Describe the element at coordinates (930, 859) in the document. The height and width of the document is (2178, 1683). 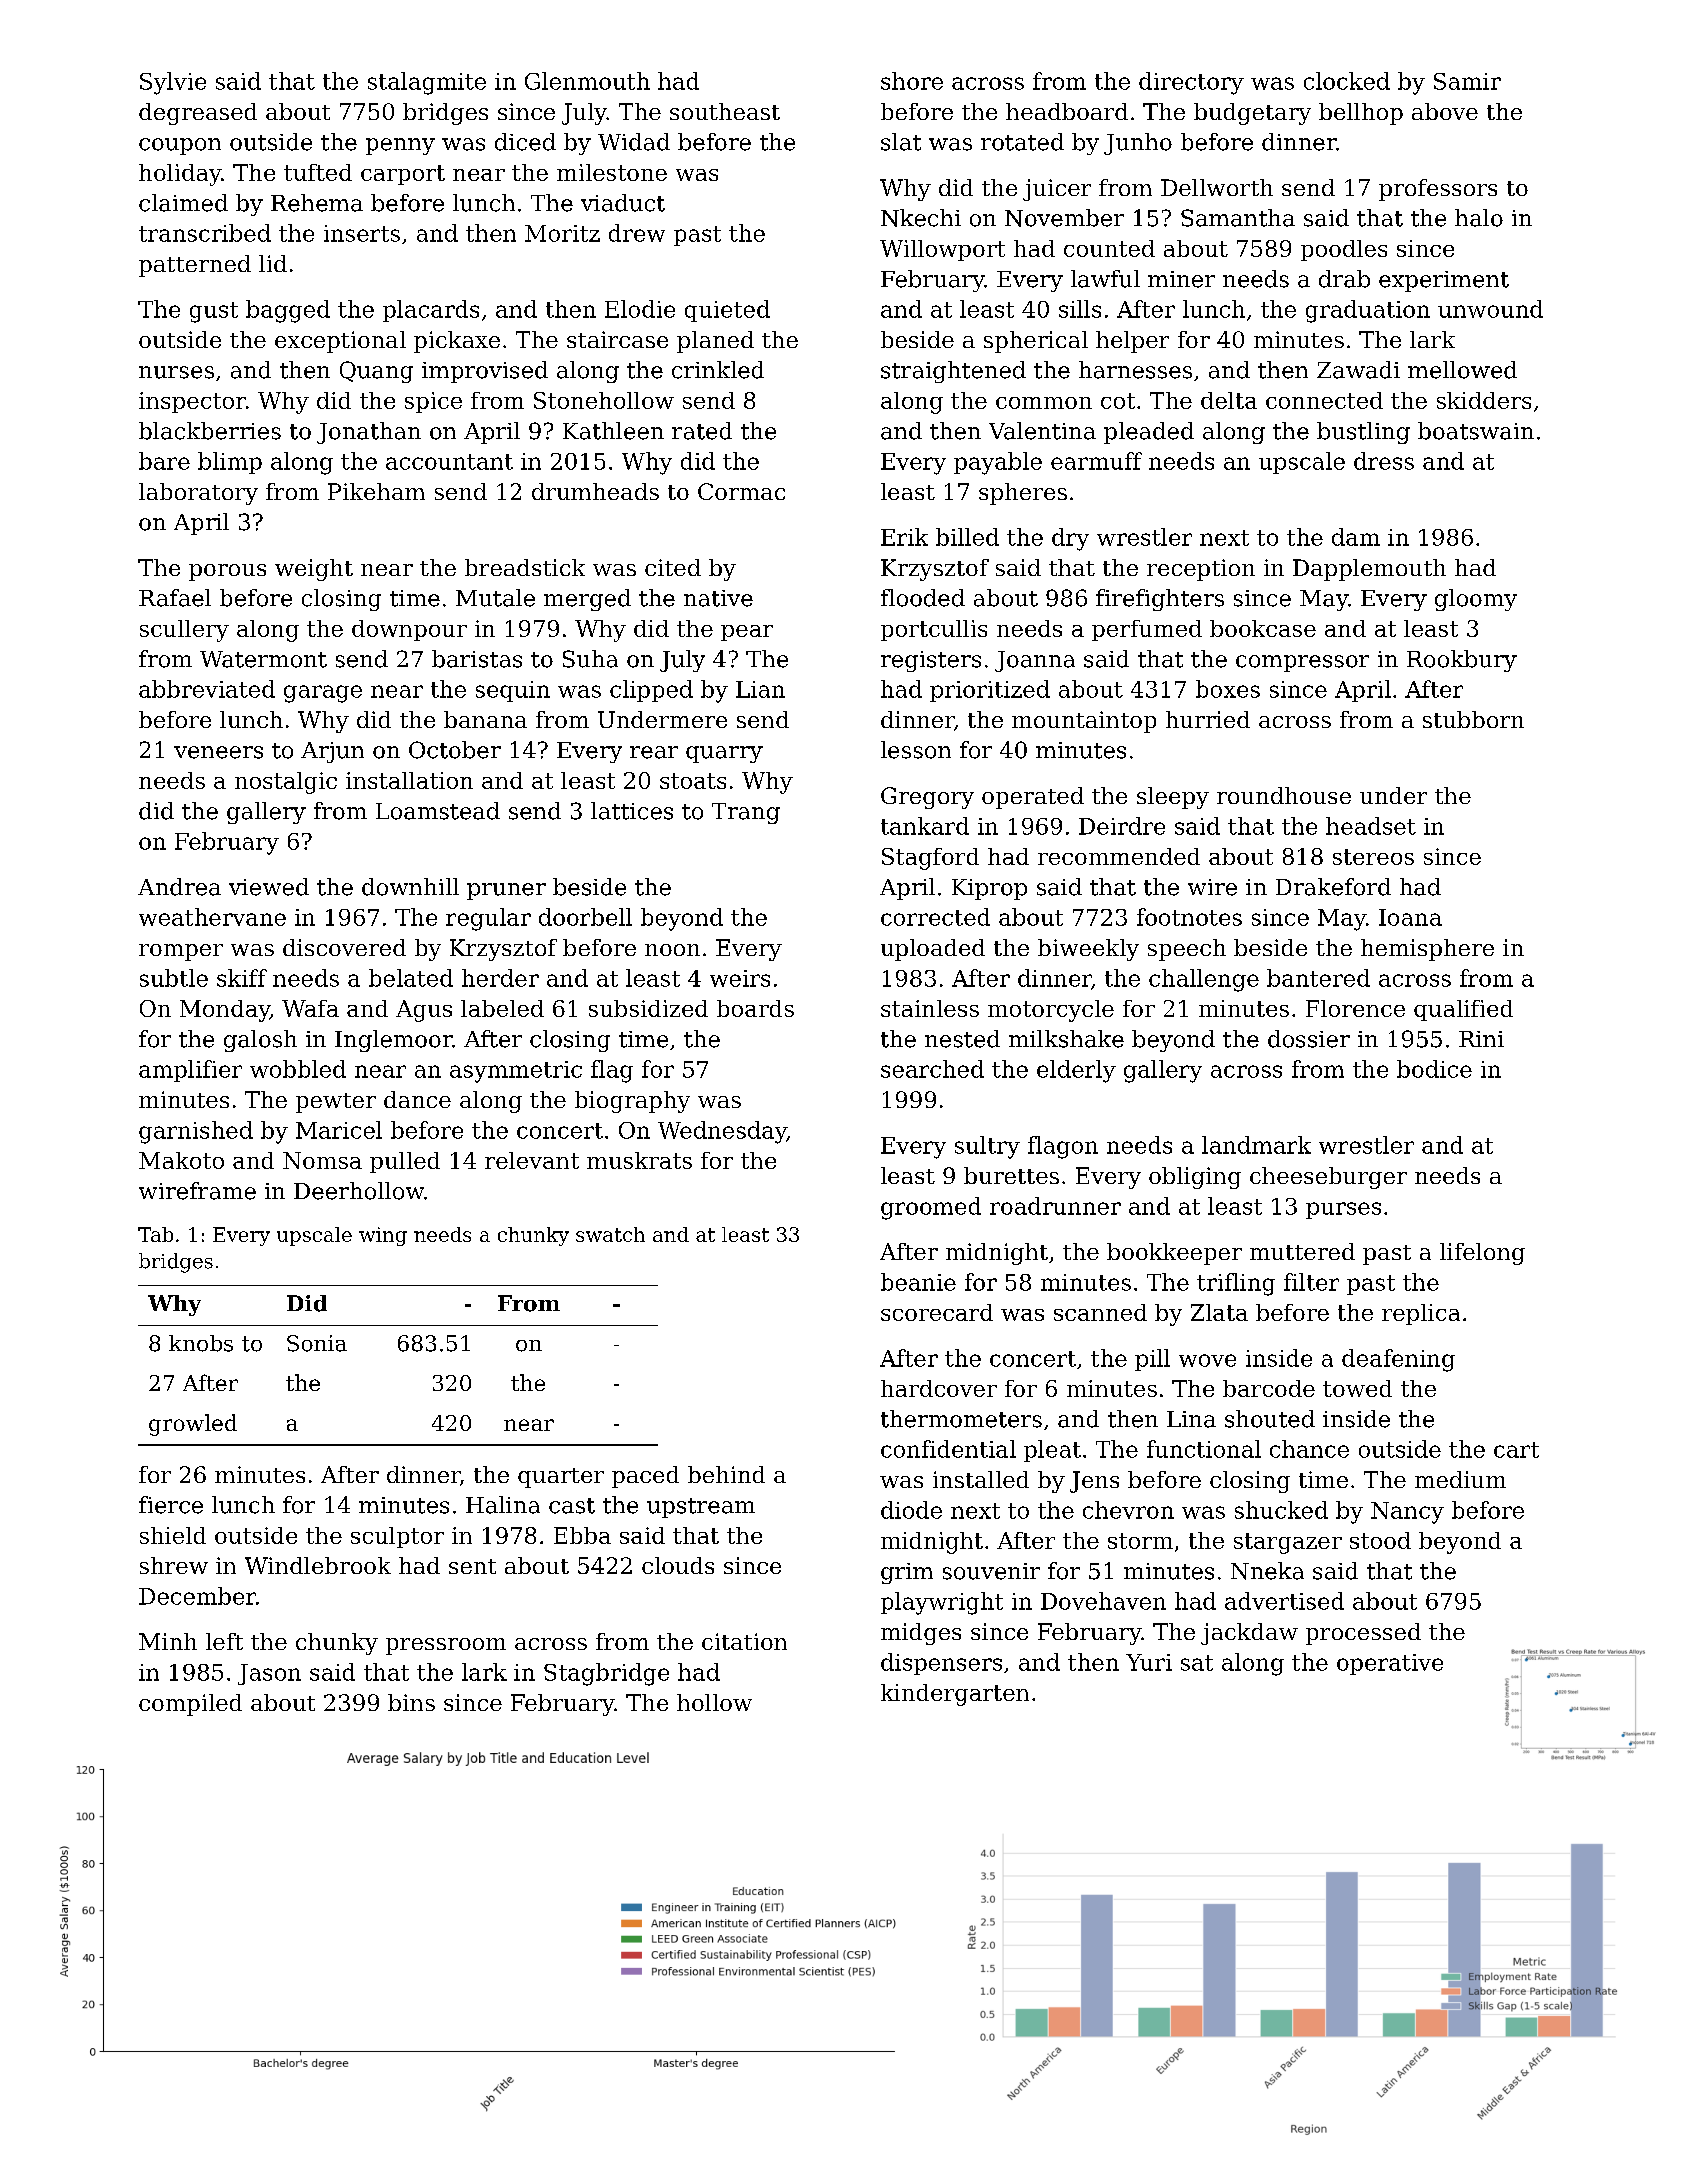
I see `Stagford` at that location.
